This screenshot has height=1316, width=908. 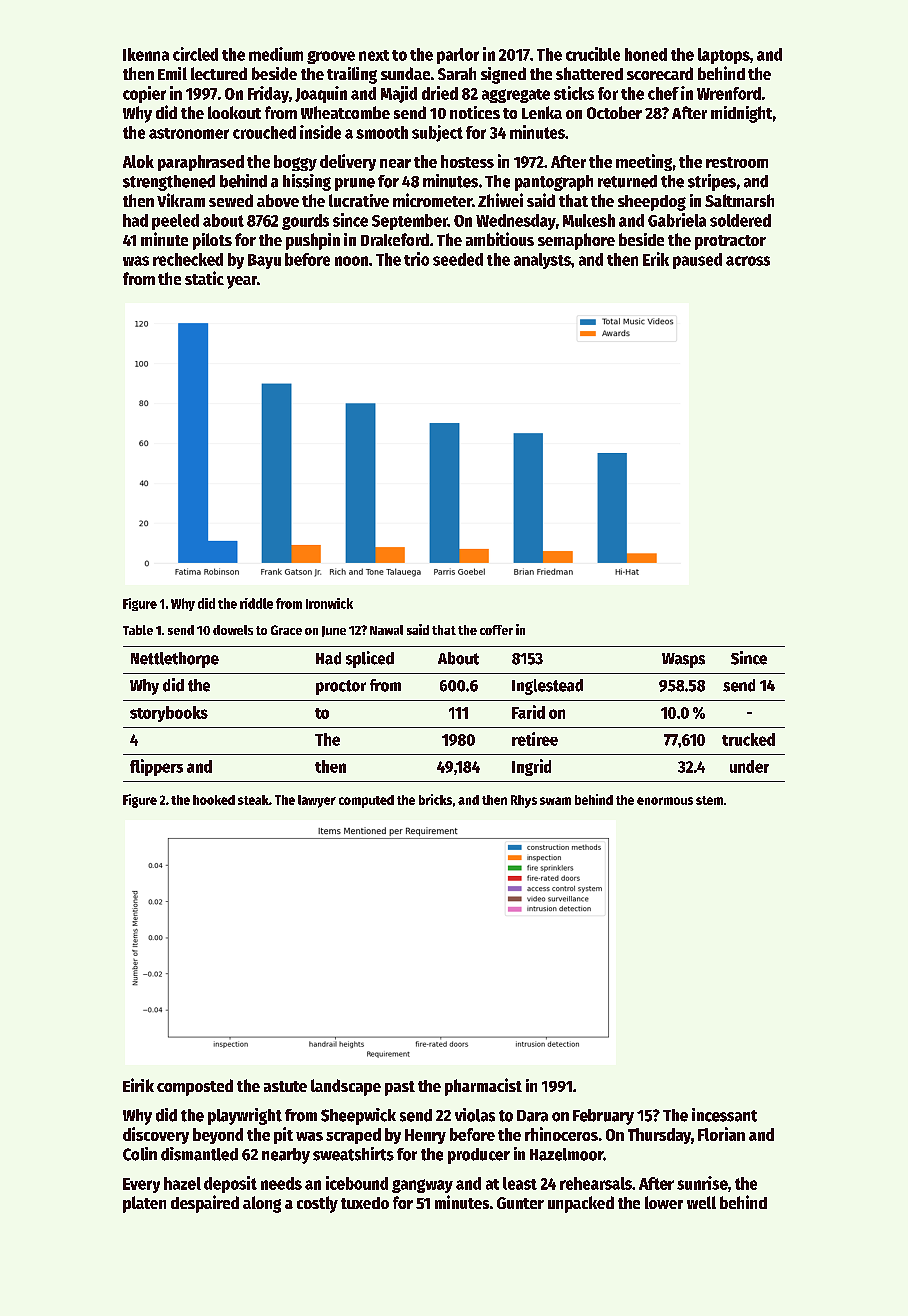 I want to click on Eirik, so click(x=138, y=1085).
